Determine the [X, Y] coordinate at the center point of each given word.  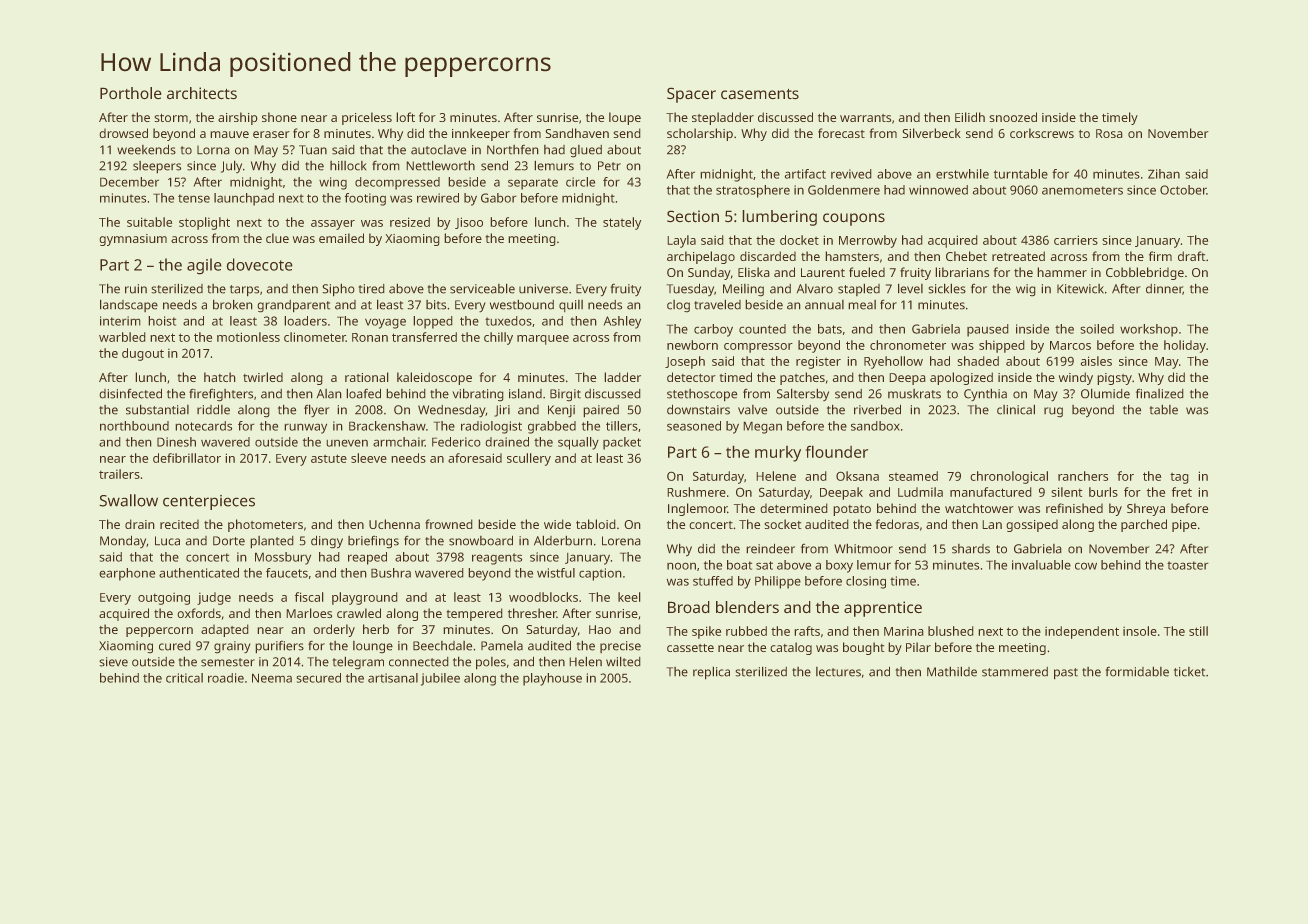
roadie [226, 678]
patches [802, 378]
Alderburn [563, 540]
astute [329, 458]
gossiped [1032, 525]
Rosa [1109, 133]
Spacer [691, 95]
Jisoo [469, 223]
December [129, 182]
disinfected [130, 393]
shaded [978, 361]
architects [202, 93]
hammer [1062, 272]
